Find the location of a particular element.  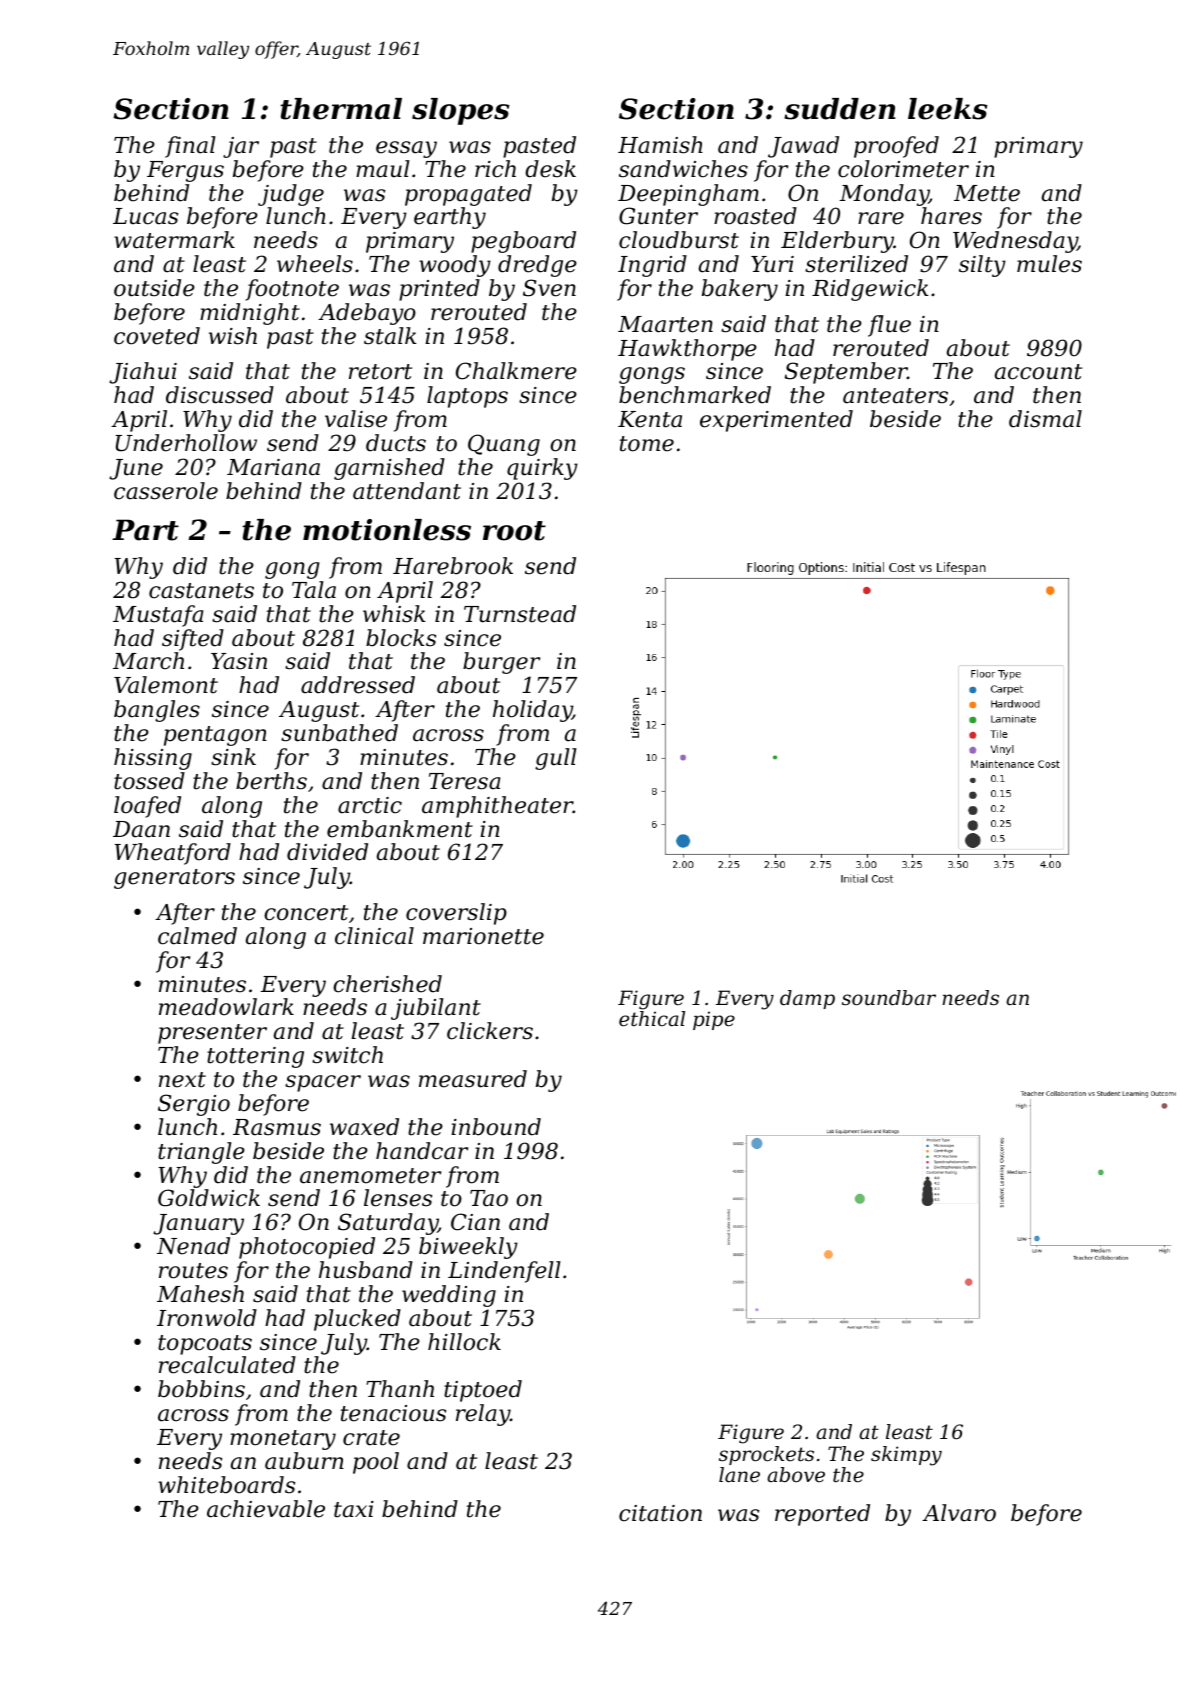

Tao is located at coordinates (489, 1198).
